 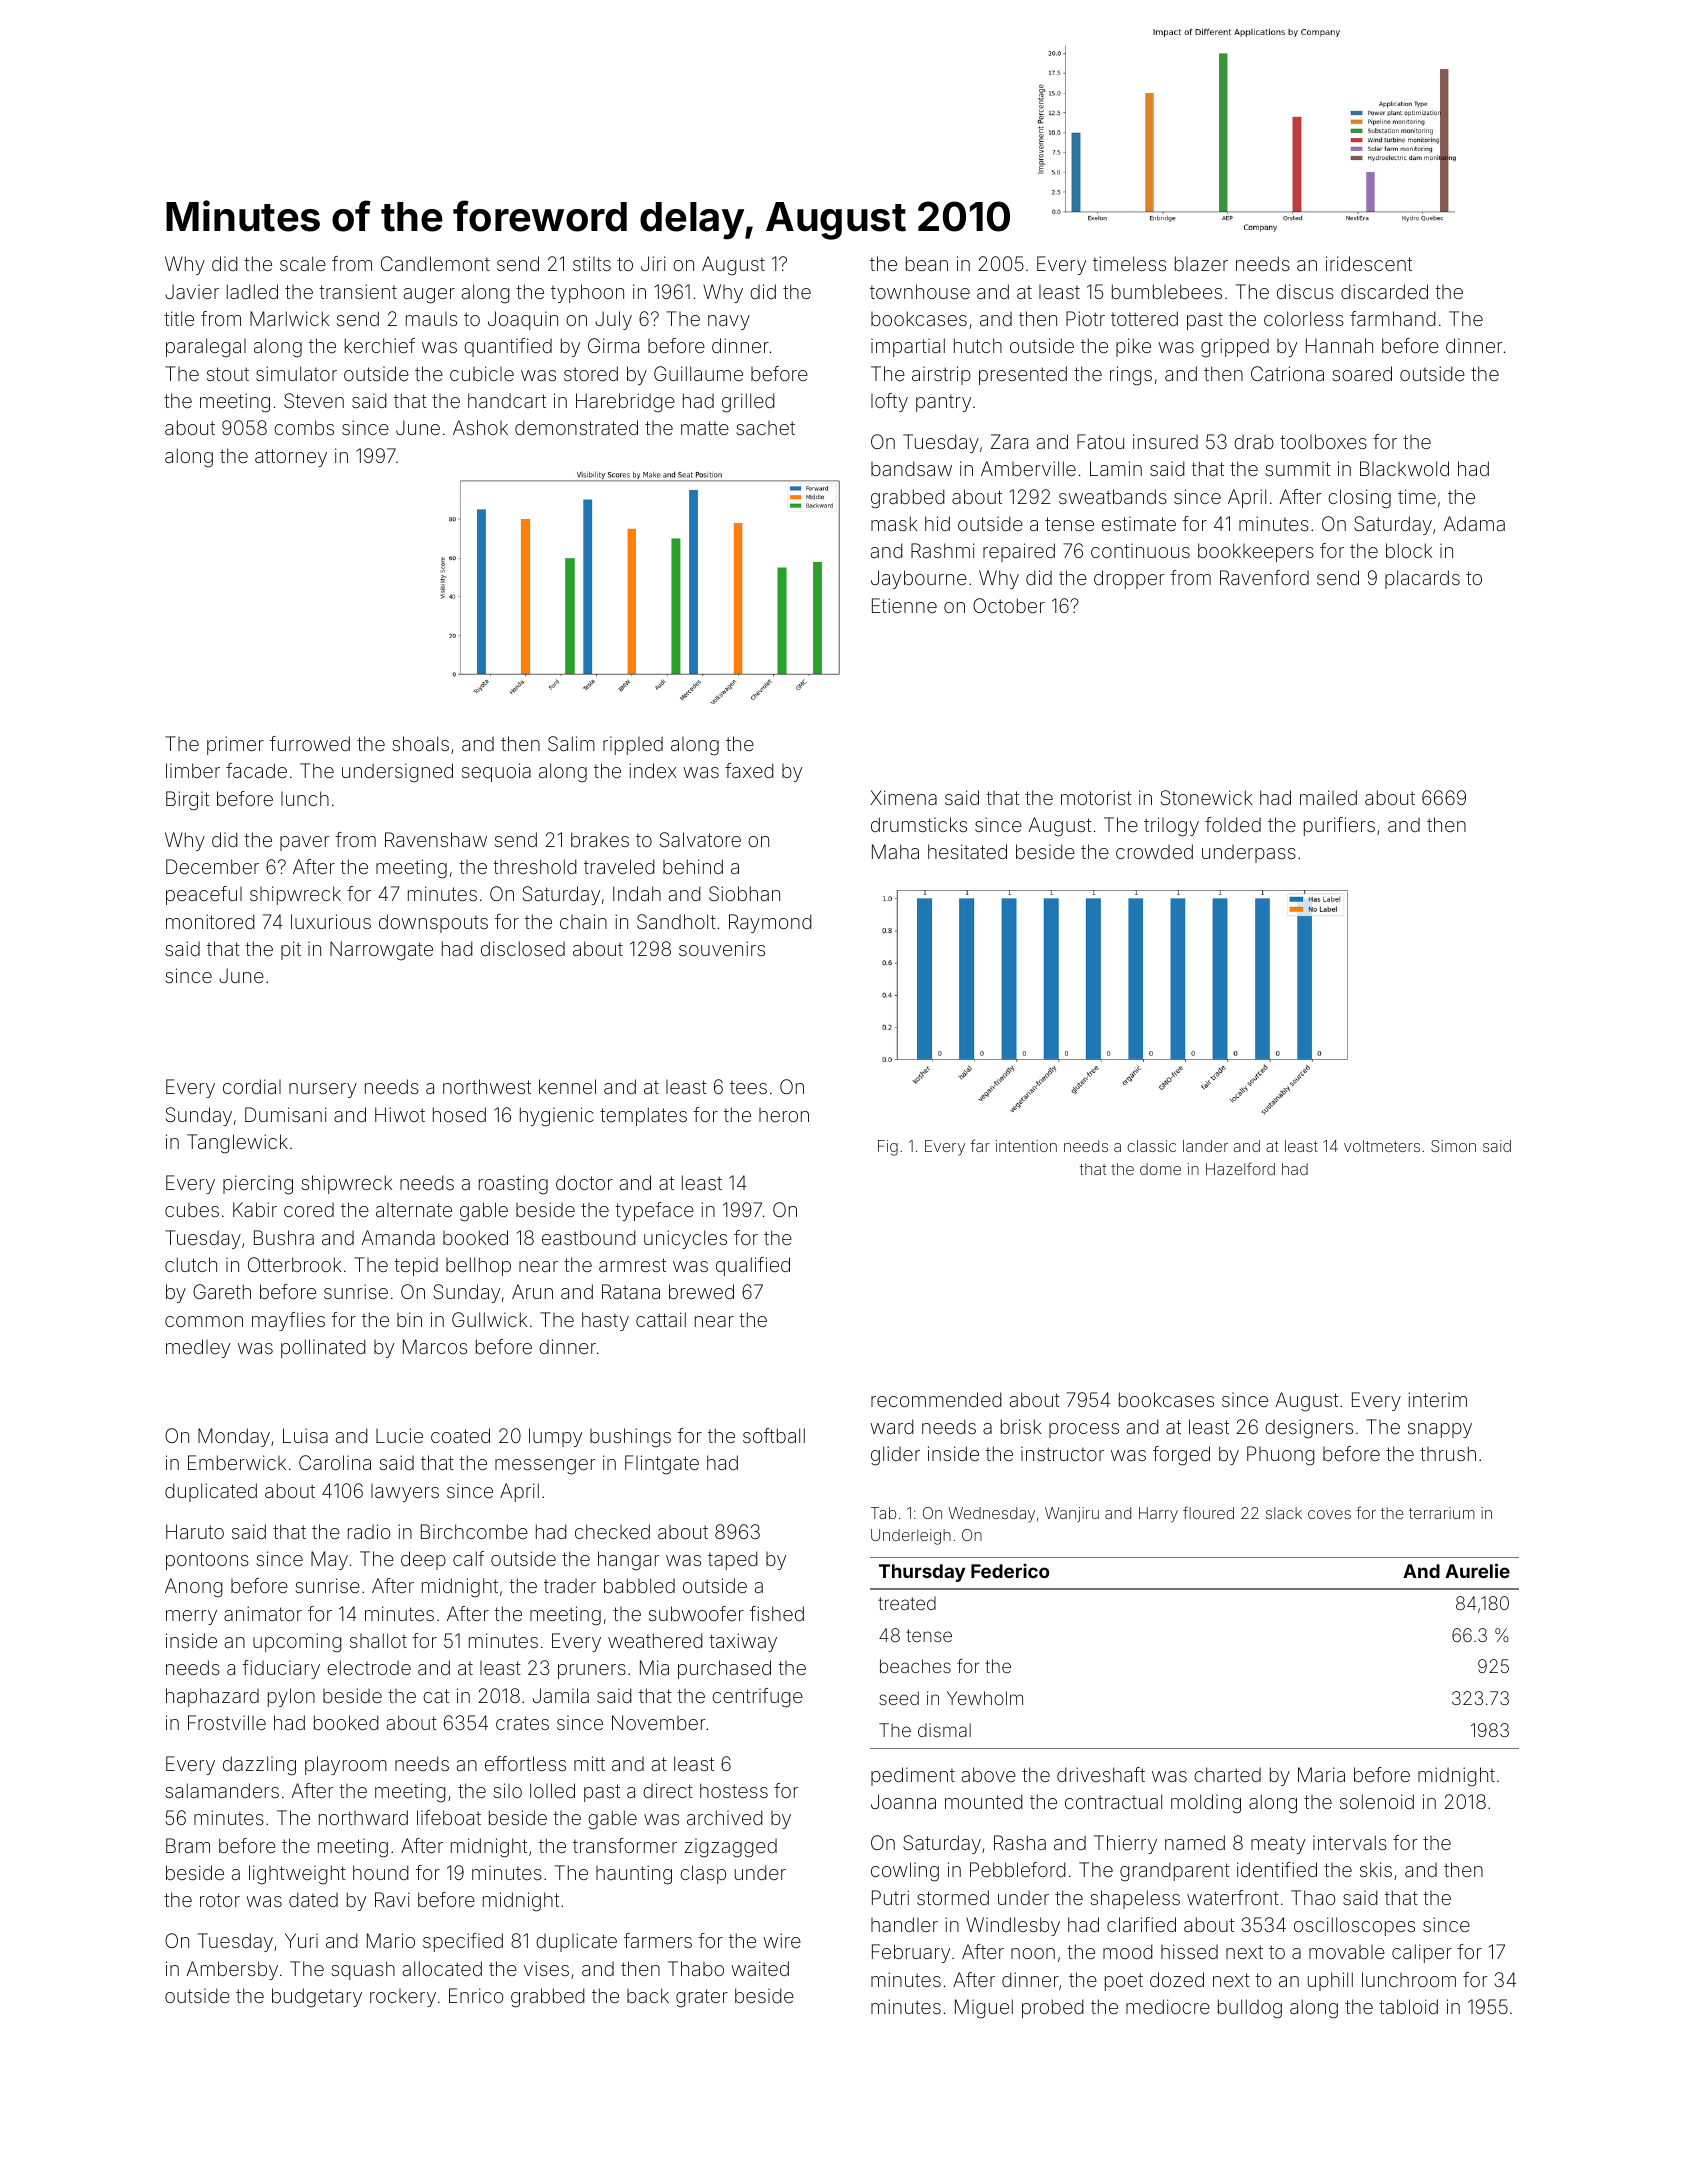 What do you see at coordinates (381, 1872) in the page?
I see `hound` at bounding box center [381, 1872].
